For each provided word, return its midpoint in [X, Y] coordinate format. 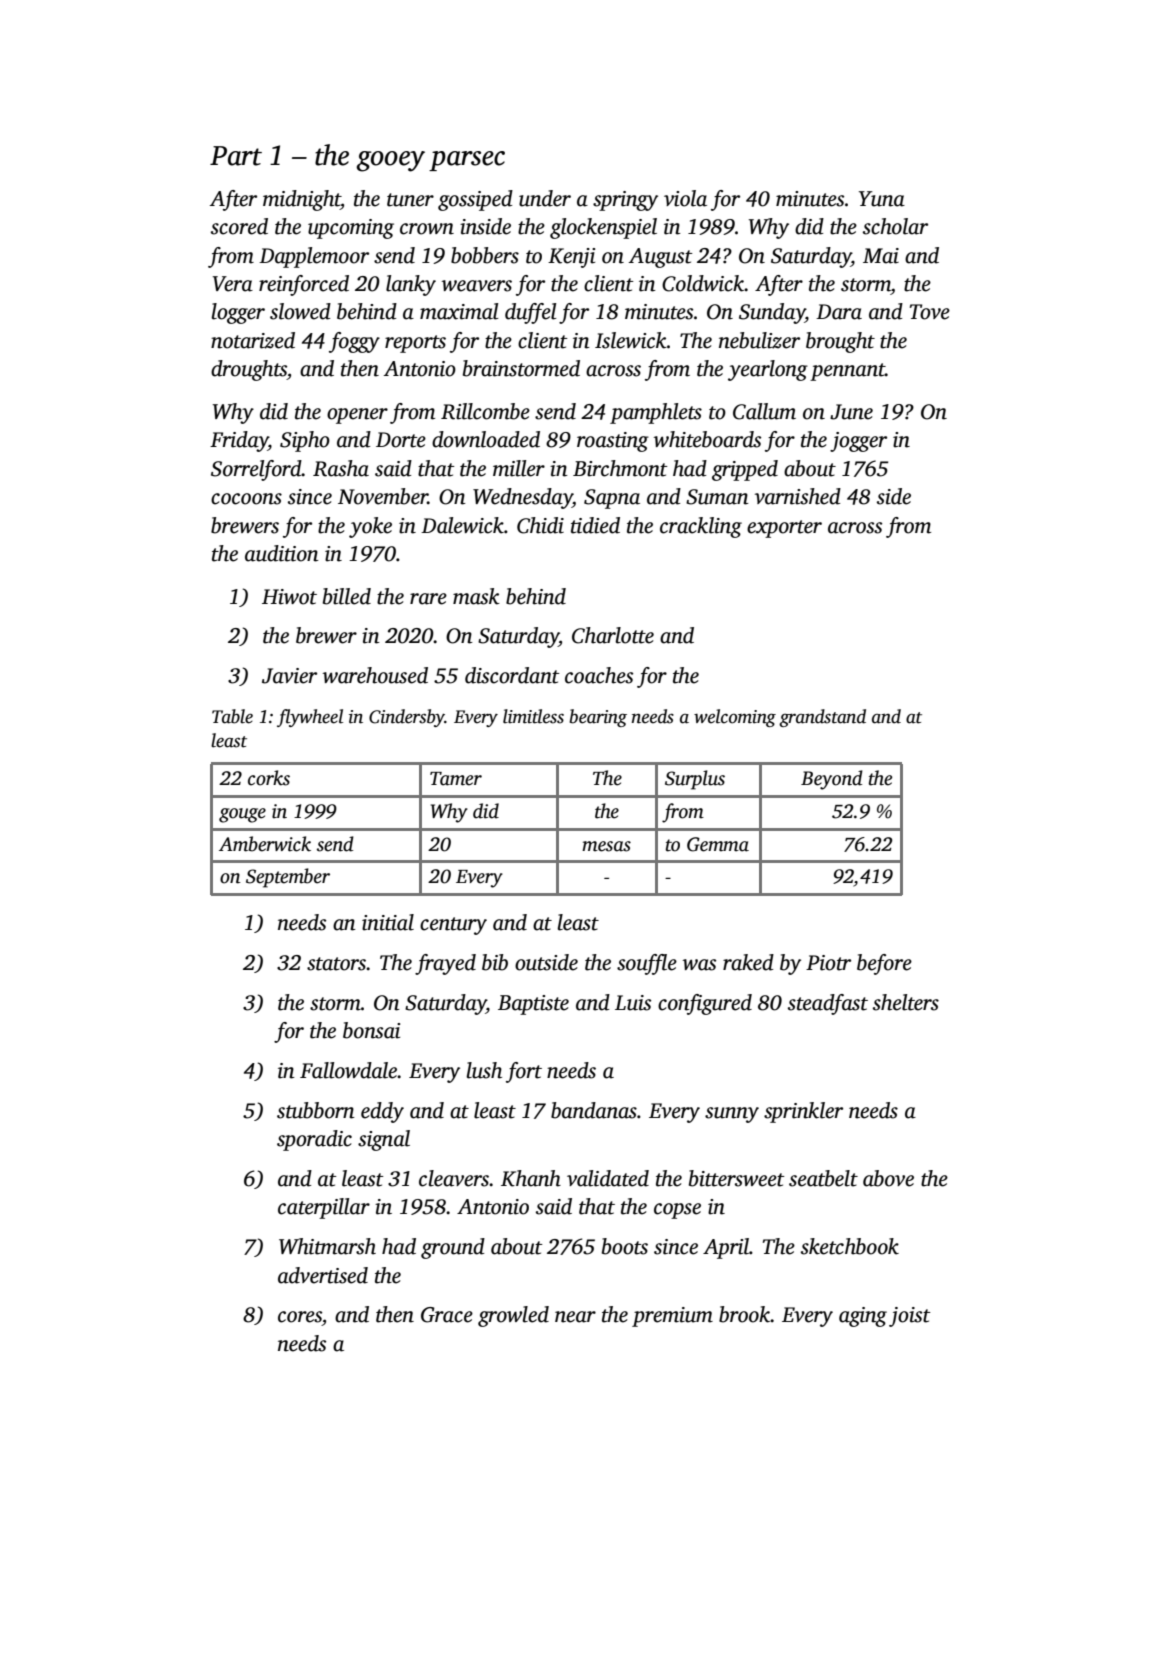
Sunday [772, 313]
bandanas [594, 1110]
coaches [599, 675]
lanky [411, 285]
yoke [370, 527]
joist [910, 1317]
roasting [613, 442]
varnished [798, 496]
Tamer [456, 779]
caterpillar [324, 1208]
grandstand [822, 718]
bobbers [485, 255]
